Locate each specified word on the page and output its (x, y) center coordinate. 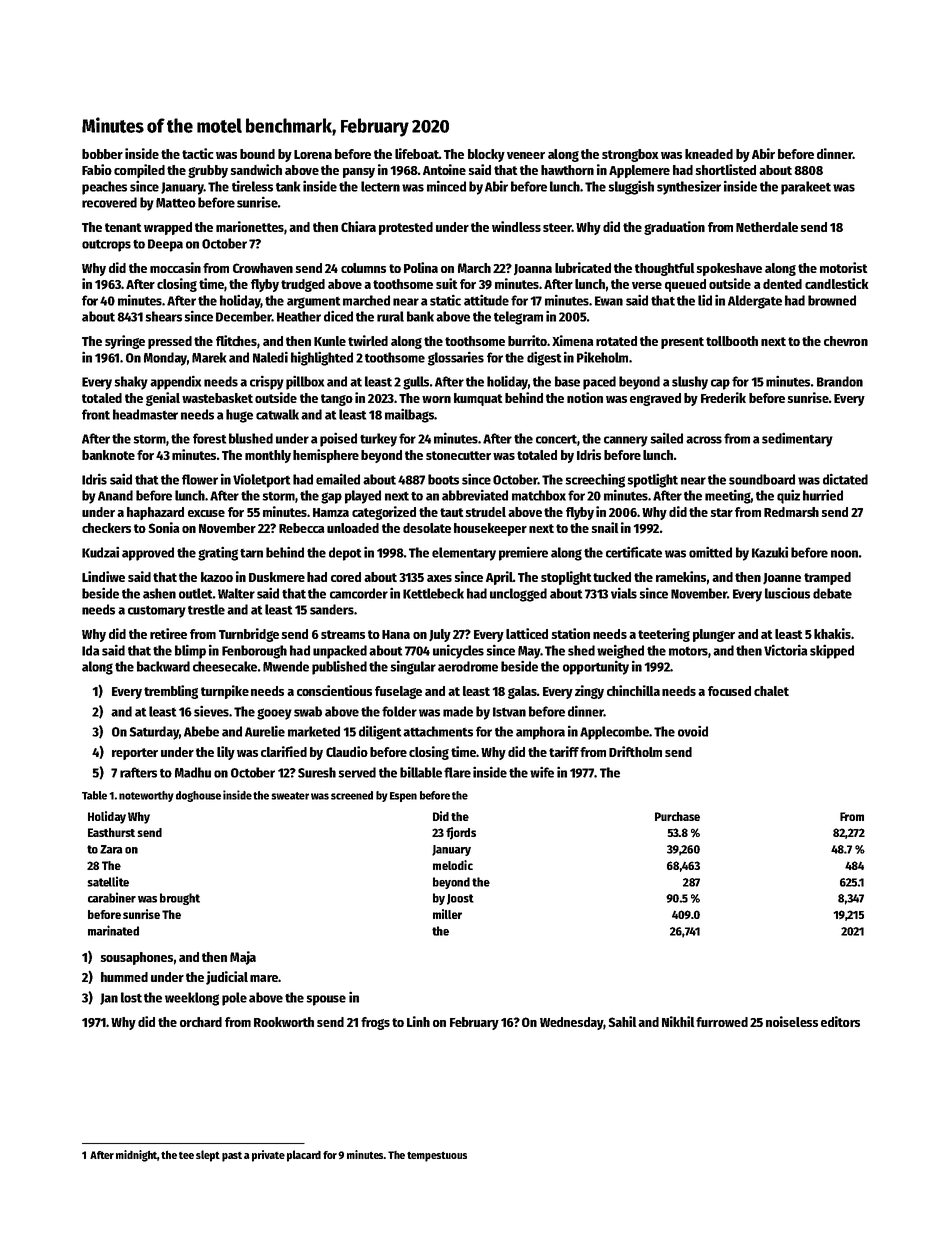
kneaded (709, 154)
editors (840, 1021)
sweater (290, 796)
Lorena (313, 154)
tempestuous (437, 1156)
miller (447, 914)
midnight (136, 1156)
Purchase (677, 816)
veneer (526, 155)
